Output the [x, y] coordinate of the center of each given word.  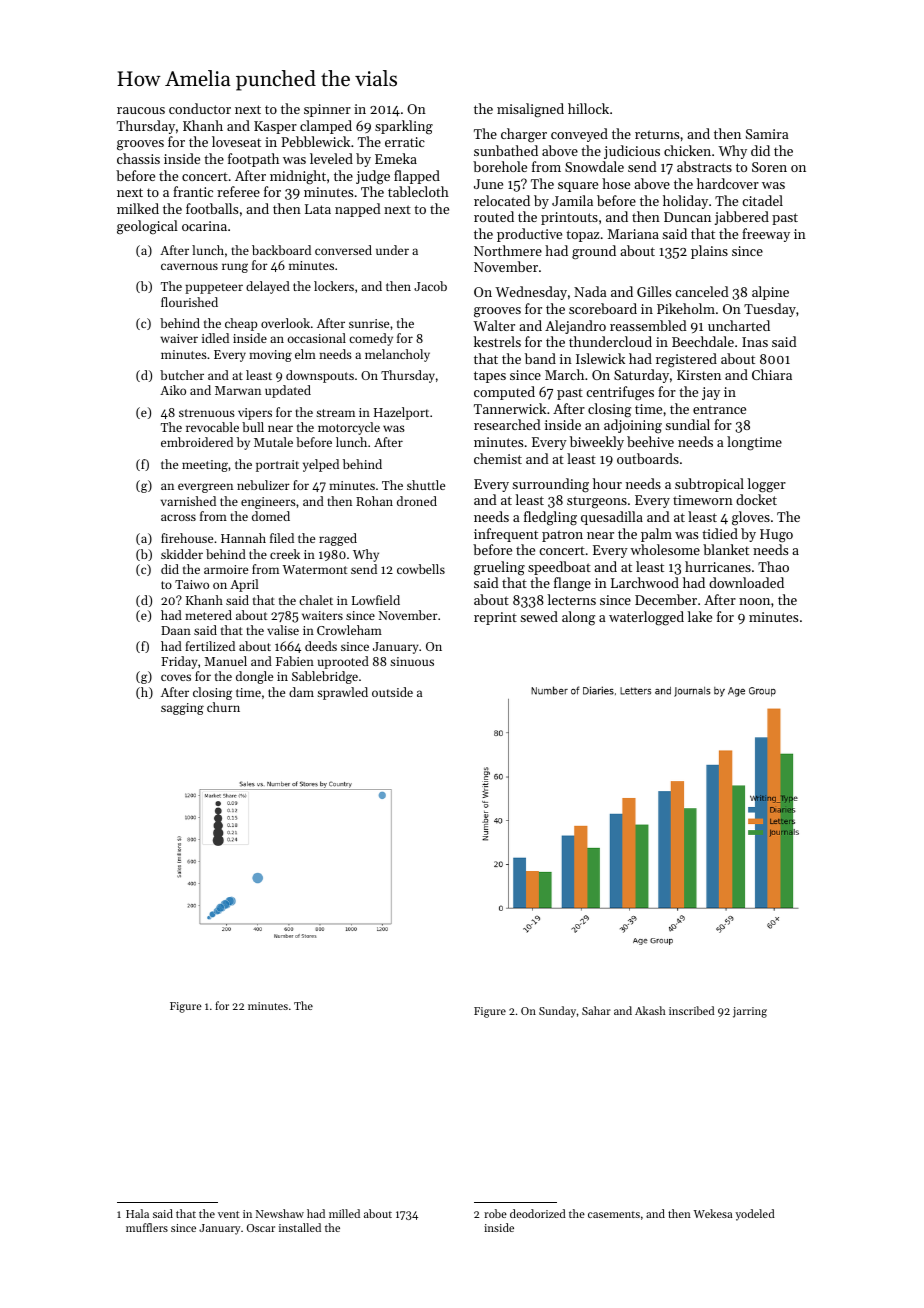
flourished [189, 302]
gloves [751, 518]
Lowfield [376, 600]
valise [283, 630]
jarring [750, 1012]
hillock [588, 108]
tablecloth [418, 191]
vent [229, 1214]
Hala [137, 1213]
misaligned [530, 110]
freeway [766, 235]
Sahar [596, 1010]
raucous [141, 110]
